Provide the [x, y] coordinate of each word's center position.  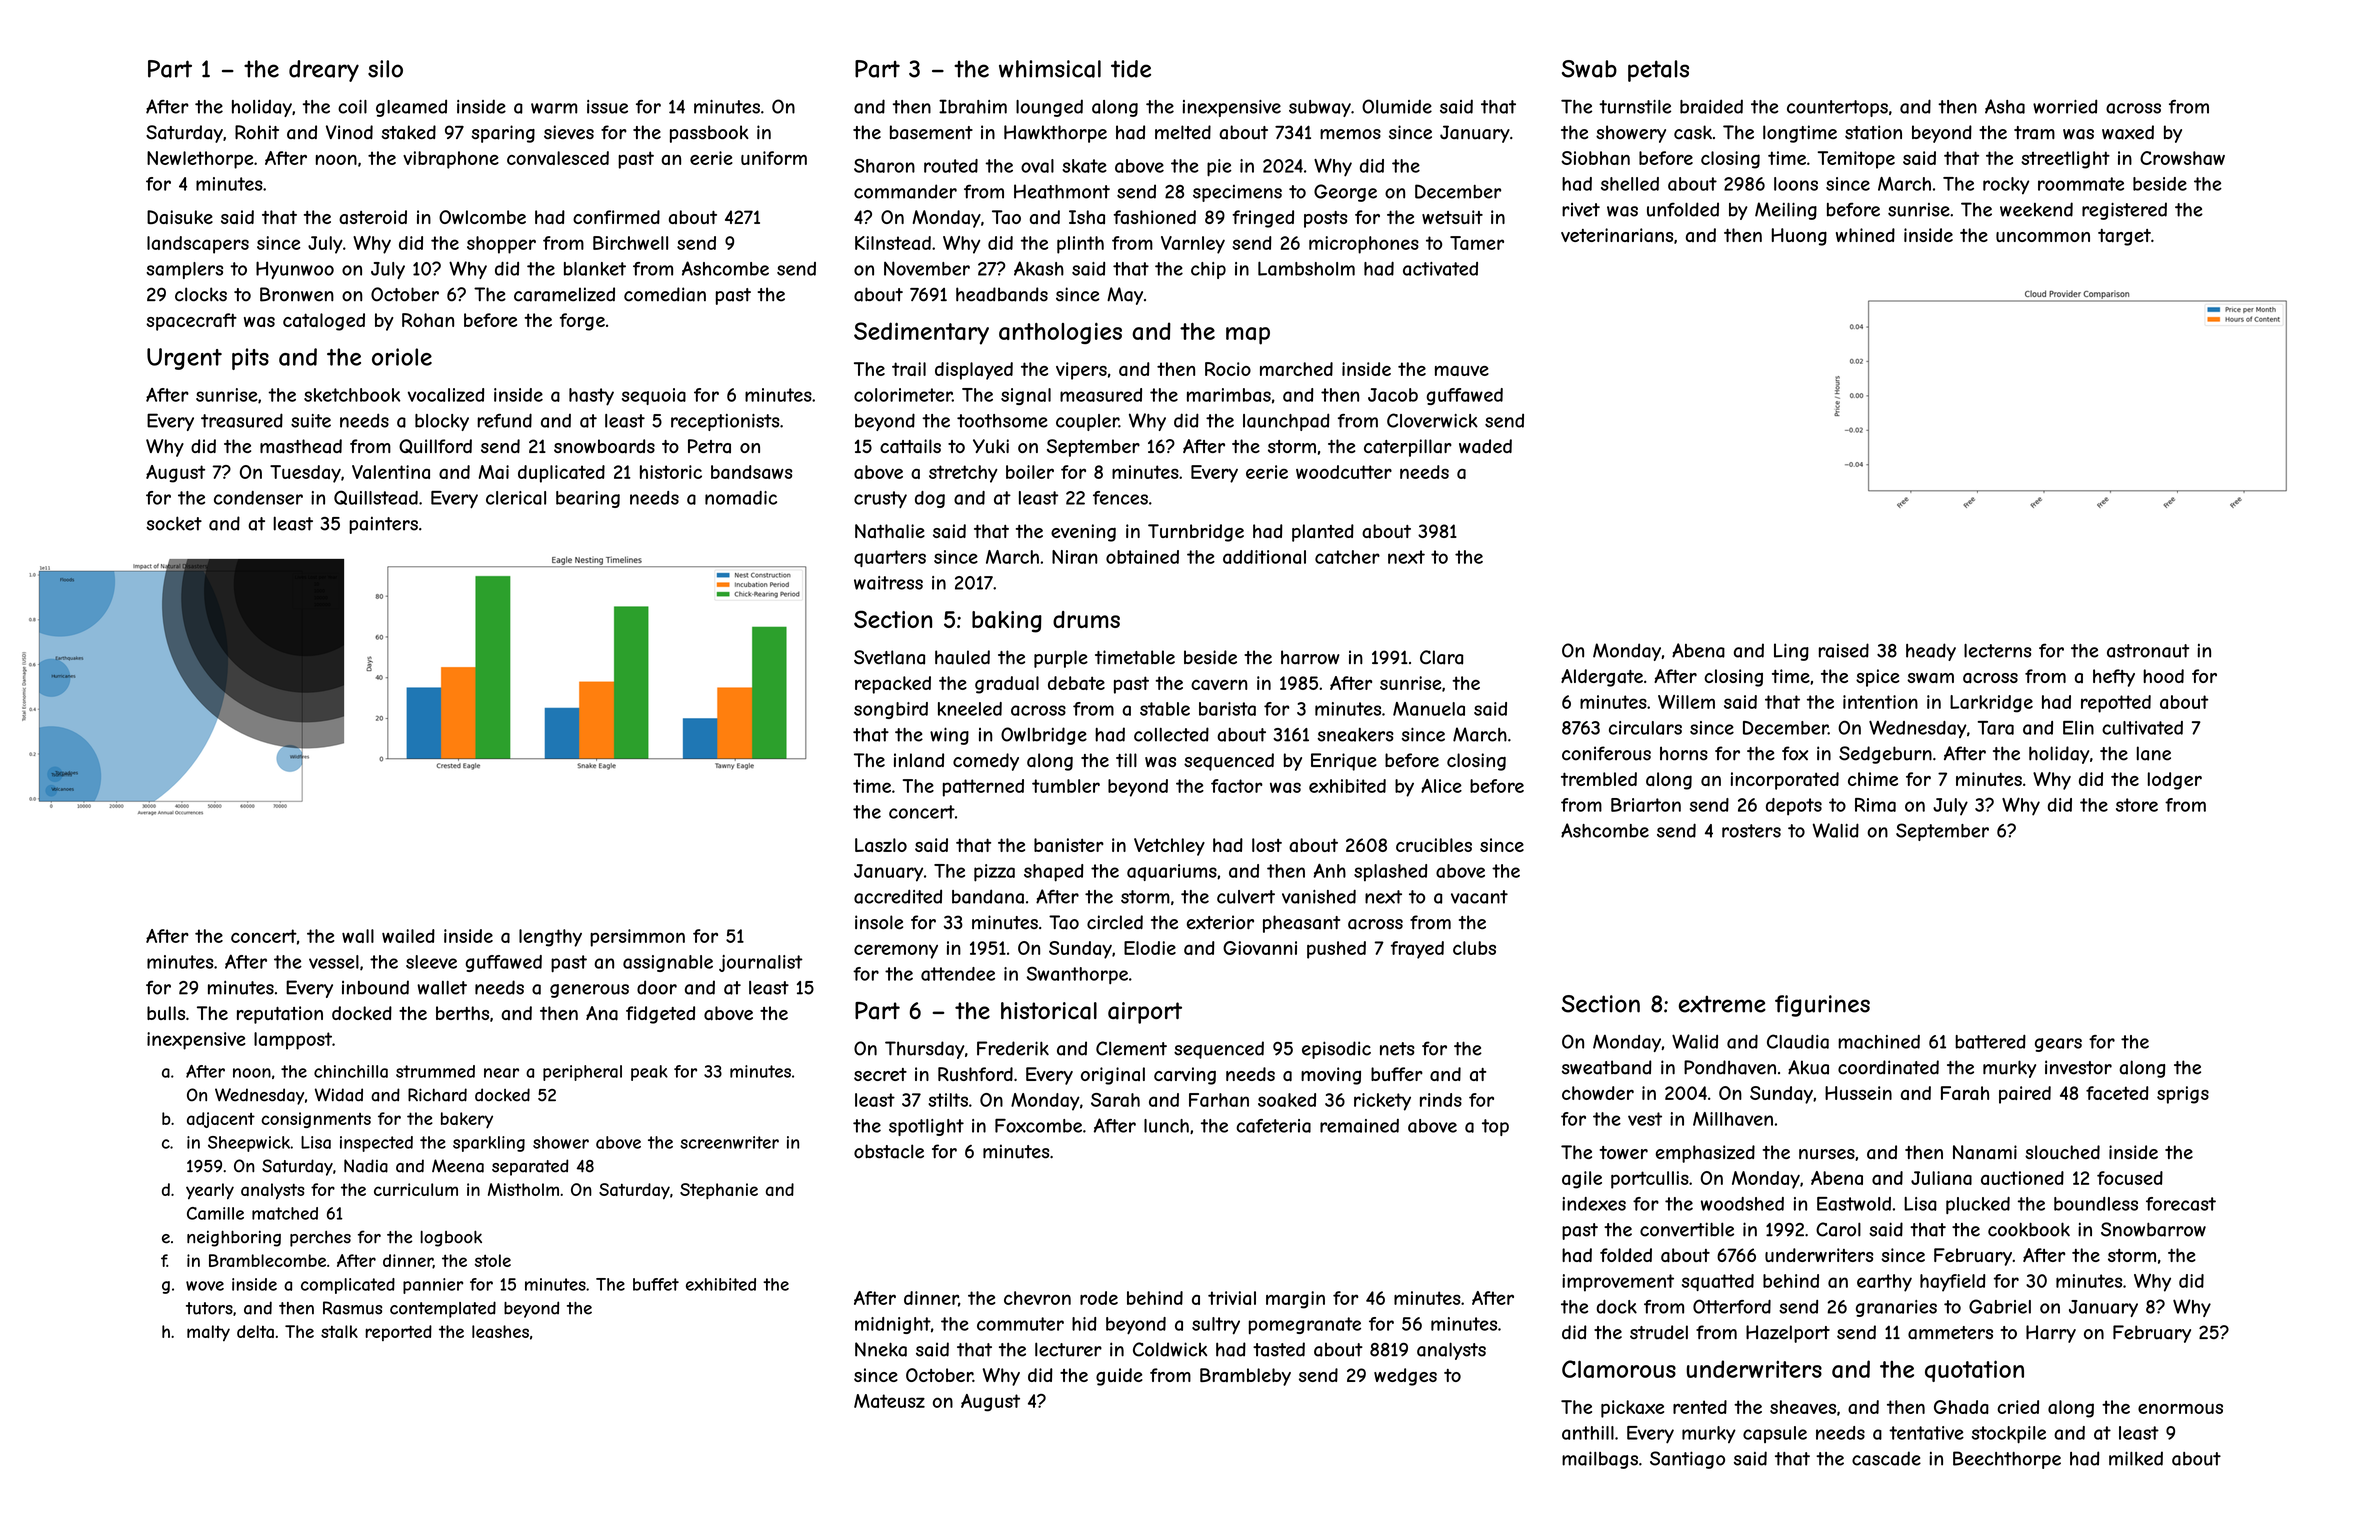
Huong [1799, 237]
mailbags [1600, 1460]
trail [909, 369]
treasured [242, 420]
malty [208, 1333]
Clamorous [1619, 1369]
